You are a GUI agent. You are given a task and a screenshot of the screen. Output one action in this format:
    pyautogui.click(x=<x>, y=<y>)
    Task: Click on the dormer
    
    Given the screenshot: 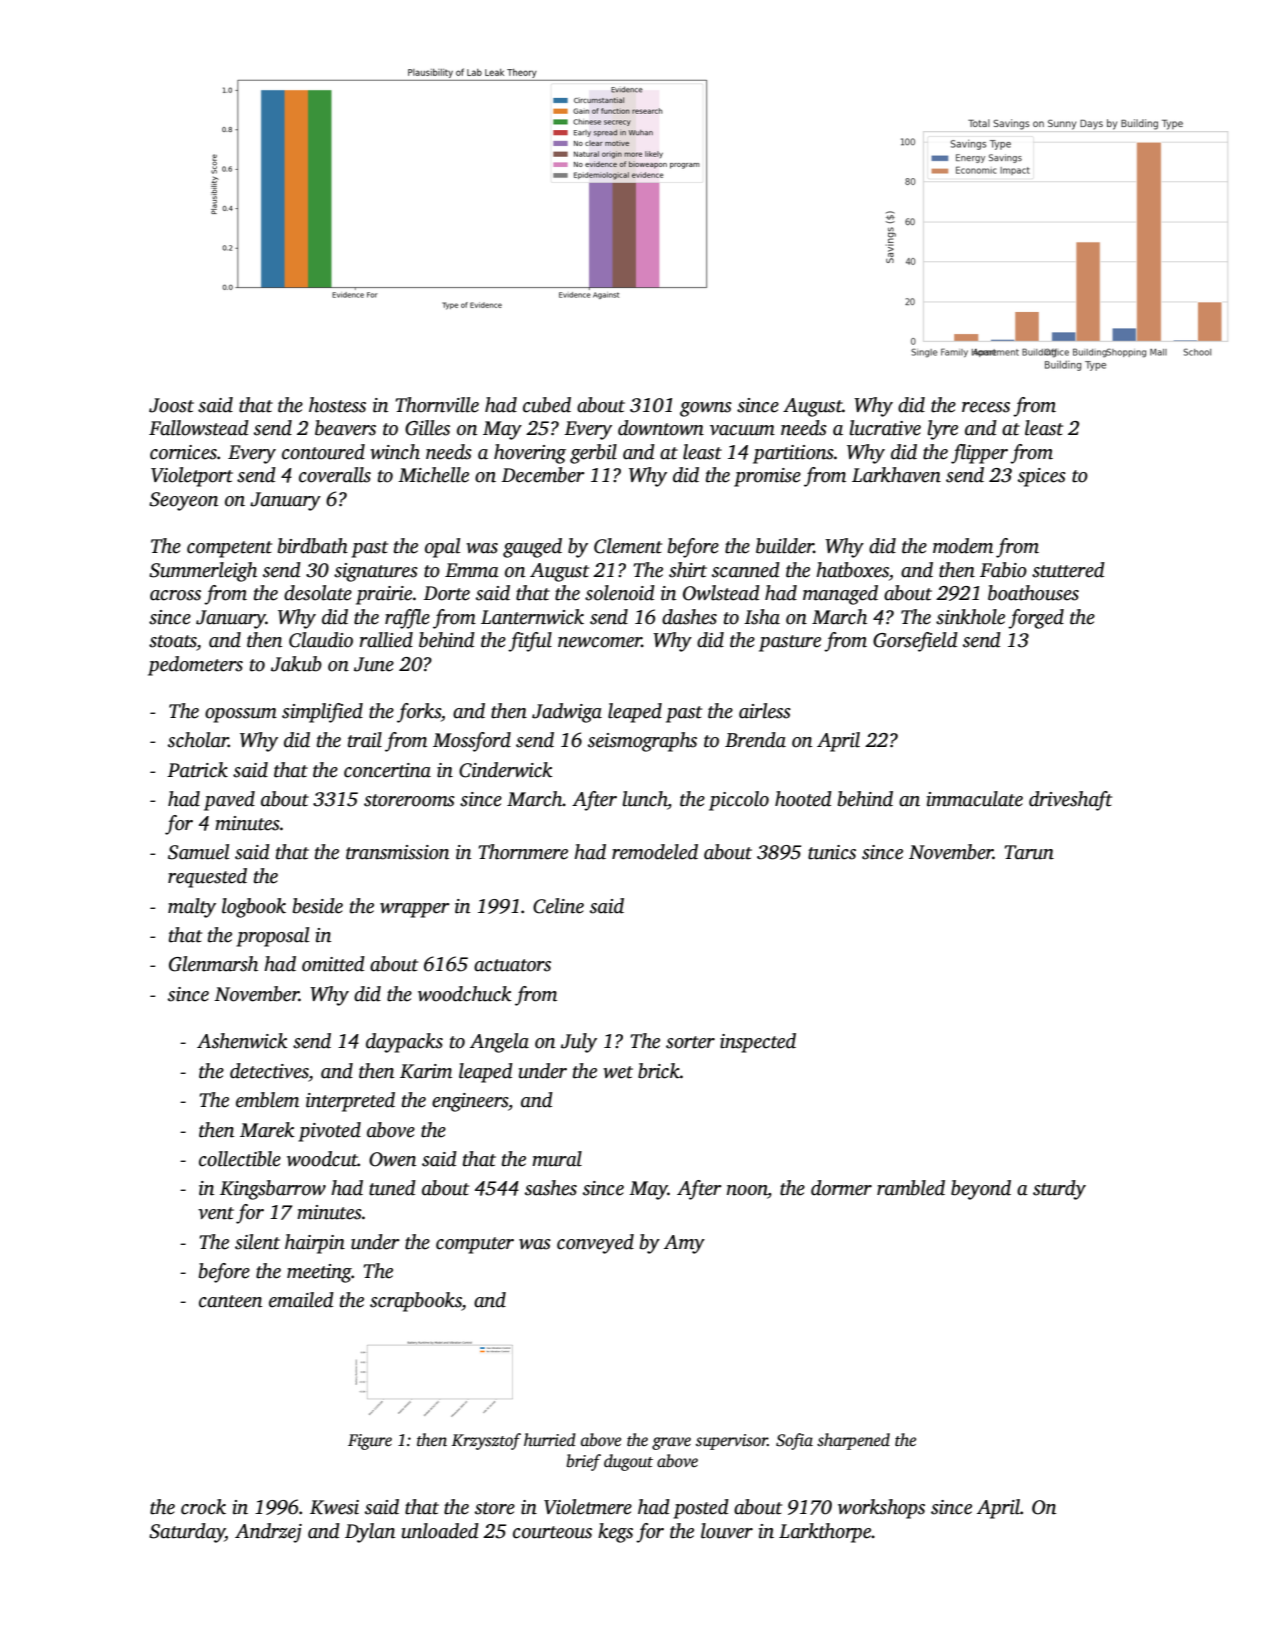 What is the action you would take?
    pyautogui.click(x=841, y=1188)
